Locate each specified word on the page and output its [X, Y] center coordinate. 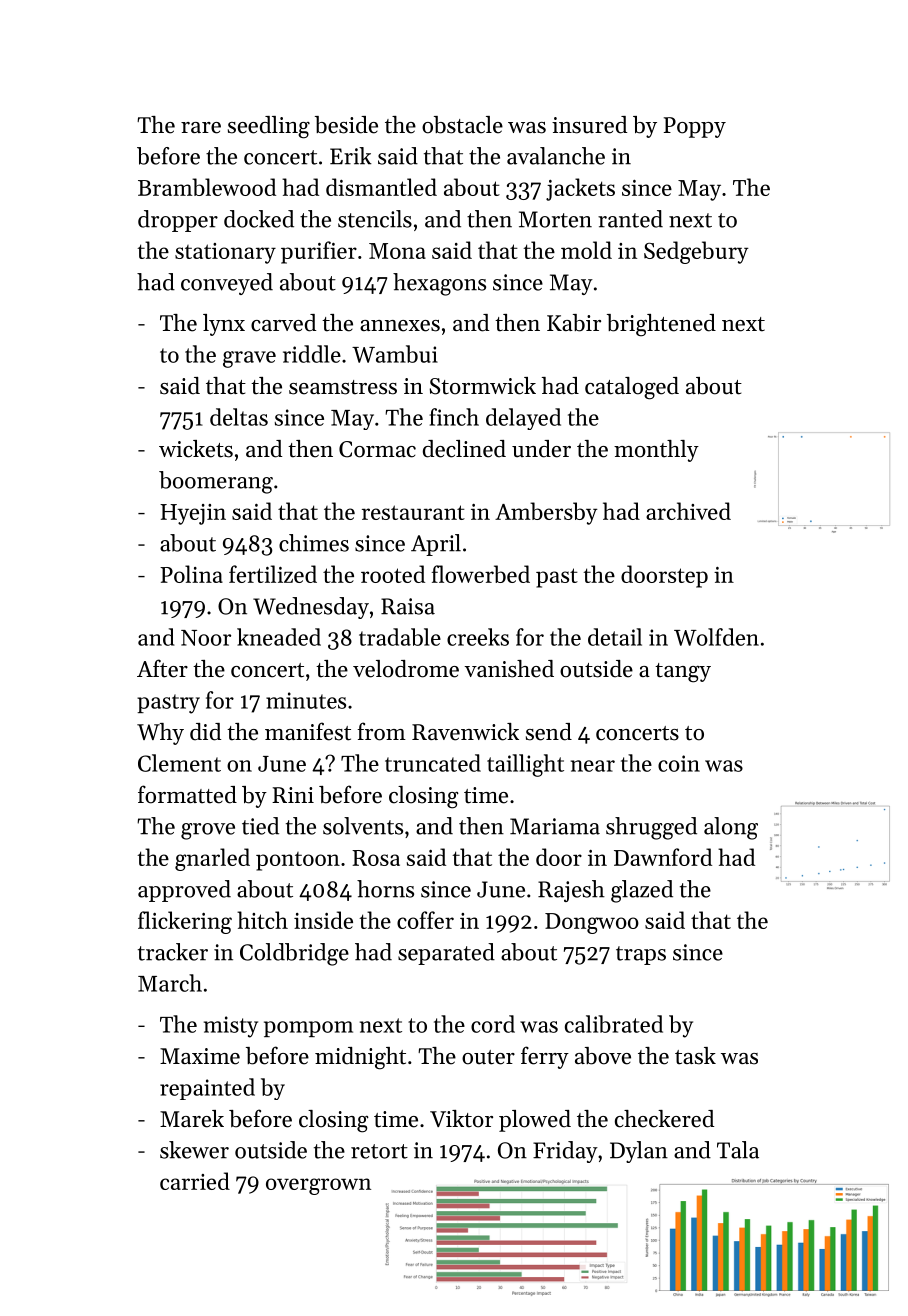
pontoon [298, 861]
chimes [314, 543]
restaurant [413, 512]
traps [641, 955]
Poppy [695, 127]
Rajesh [571, 891]
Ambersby [546, 513]
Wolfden [716, 637]
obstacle [462, 125]
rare [201, 128]
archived [688, 511]
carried [195, 1181]
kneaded [279, 637]
